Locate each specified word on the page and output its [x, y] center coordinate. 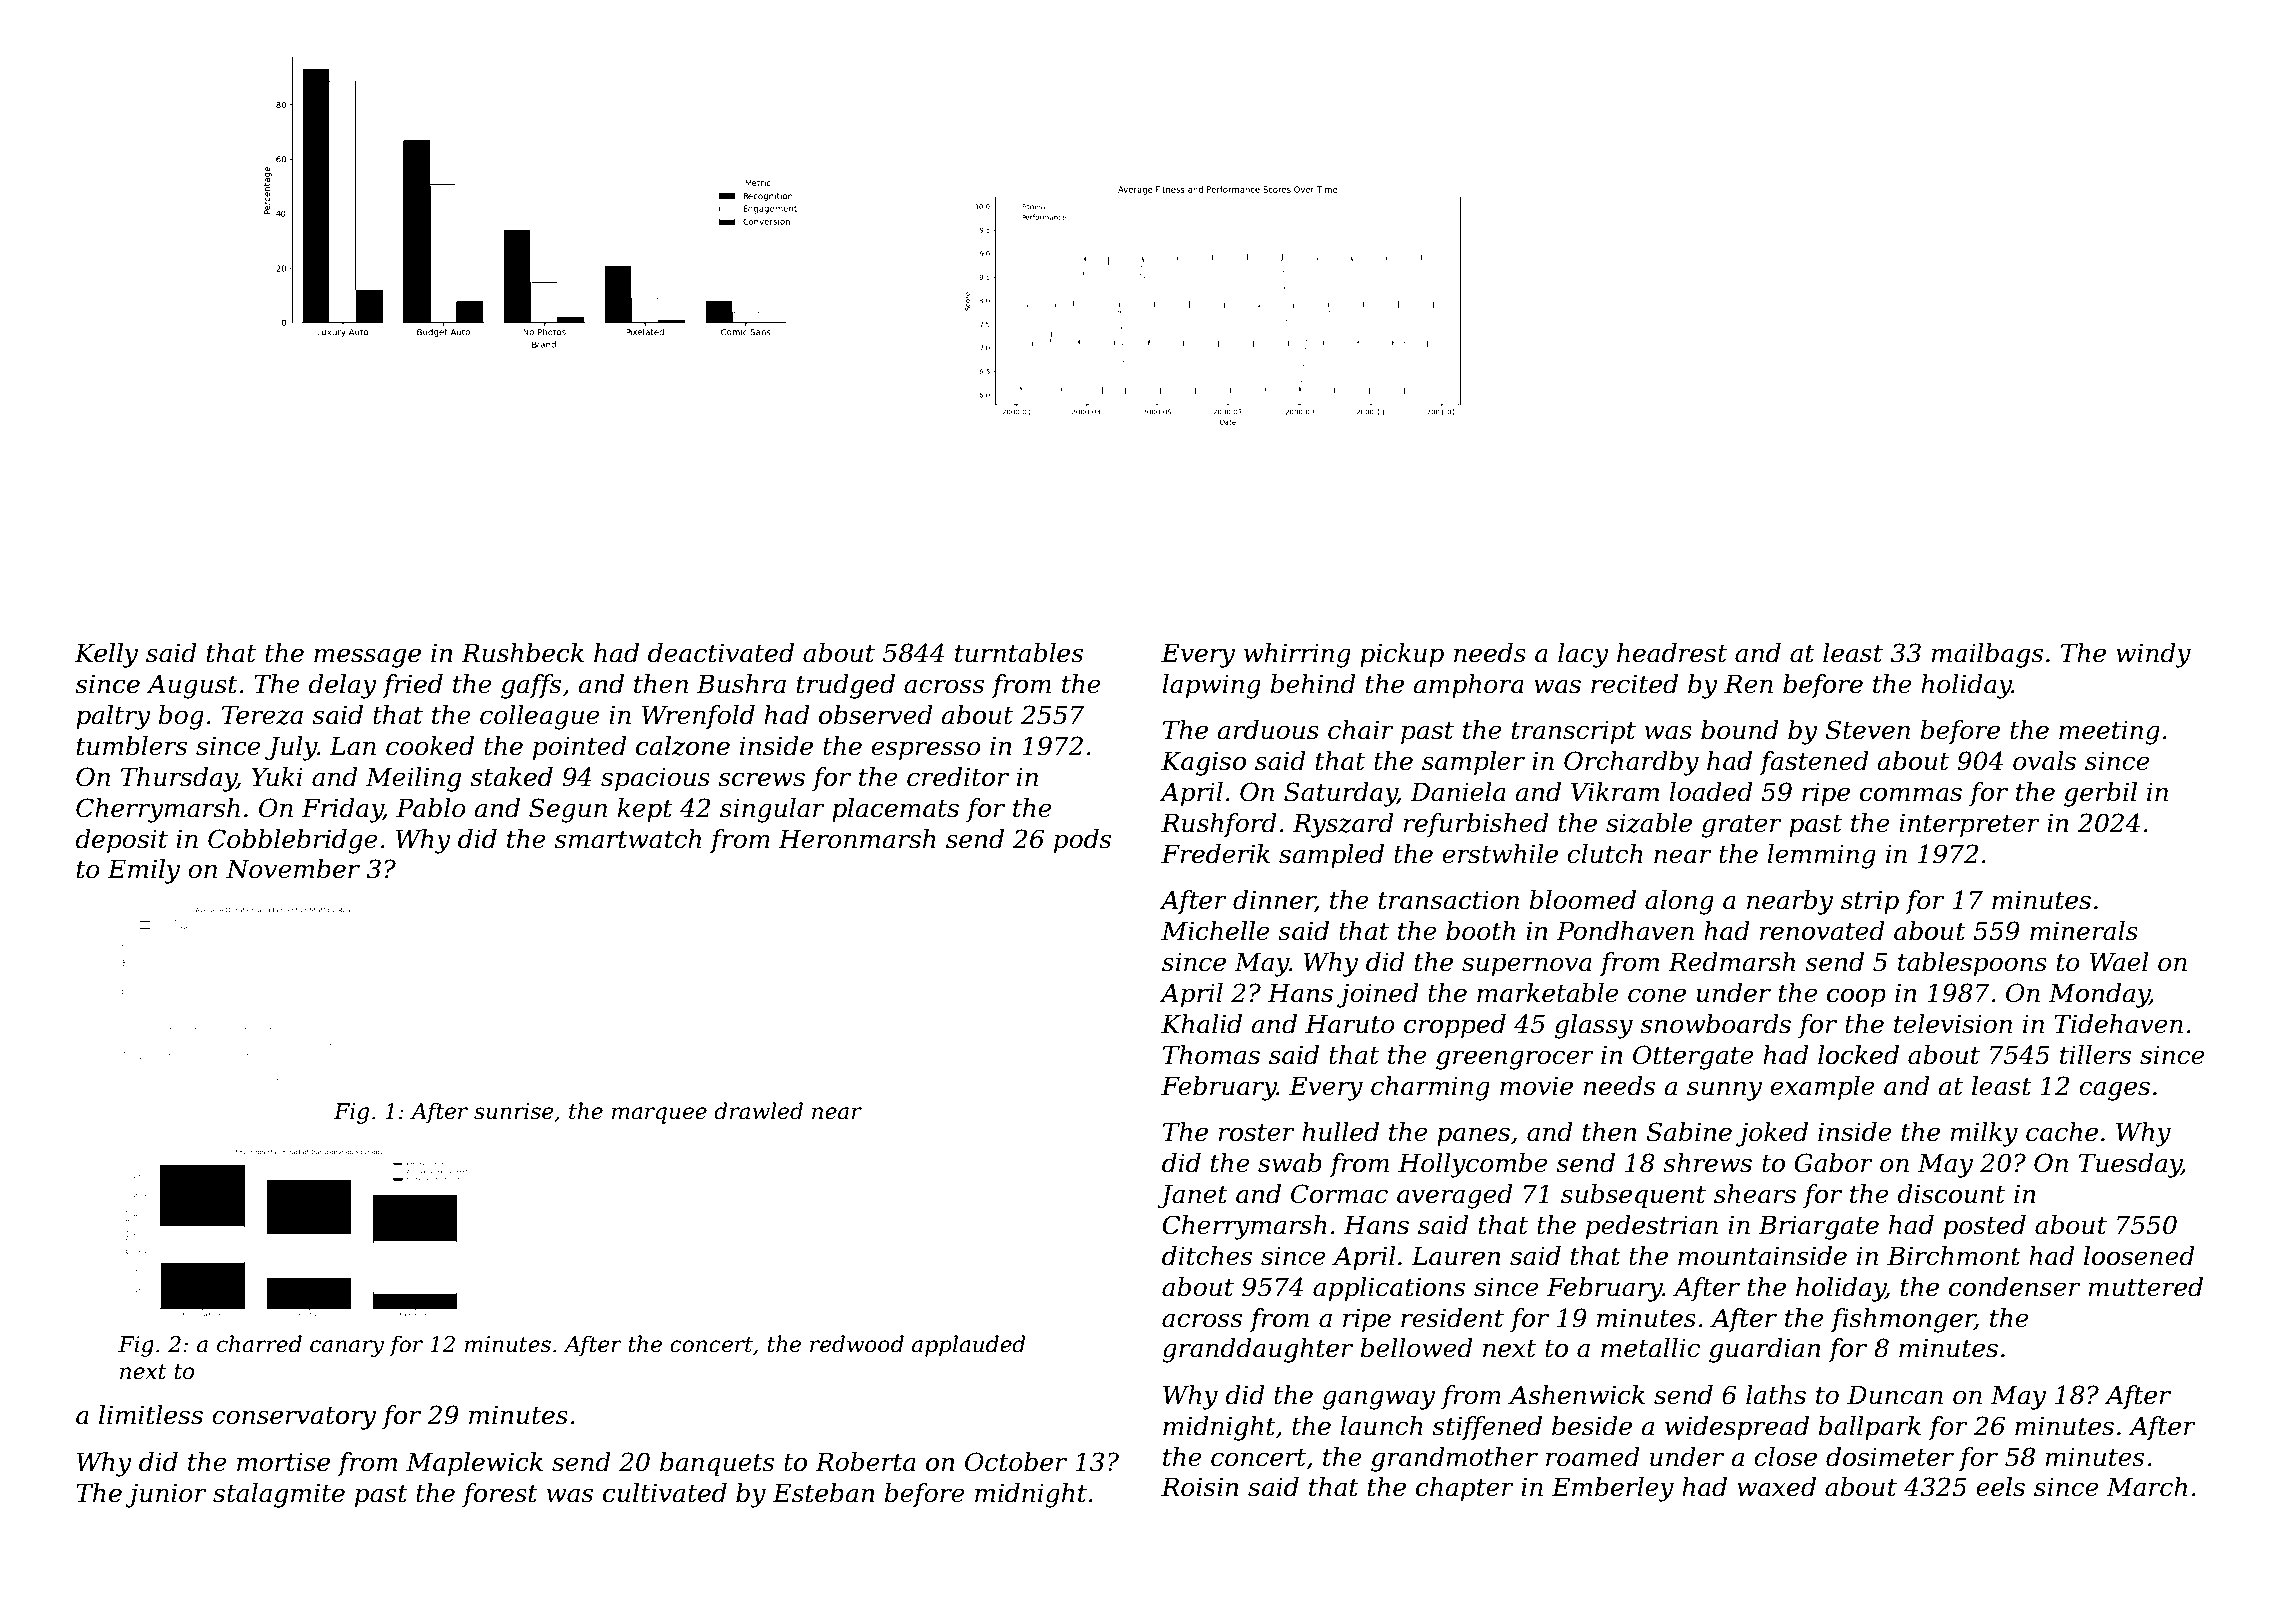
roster [1256, 1133]
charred [259, 1344]
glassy [1594, 1026]
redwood [857, 1344]
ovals [2044, 761]
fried [412, 686]
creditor [958, 777]
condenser [2015, 1287]
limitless [151, 1415]
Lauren [1456, 1256]
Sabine [1689, 1132]
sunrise [514, 1111]
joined [1378, 995]
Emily [143, 871]
